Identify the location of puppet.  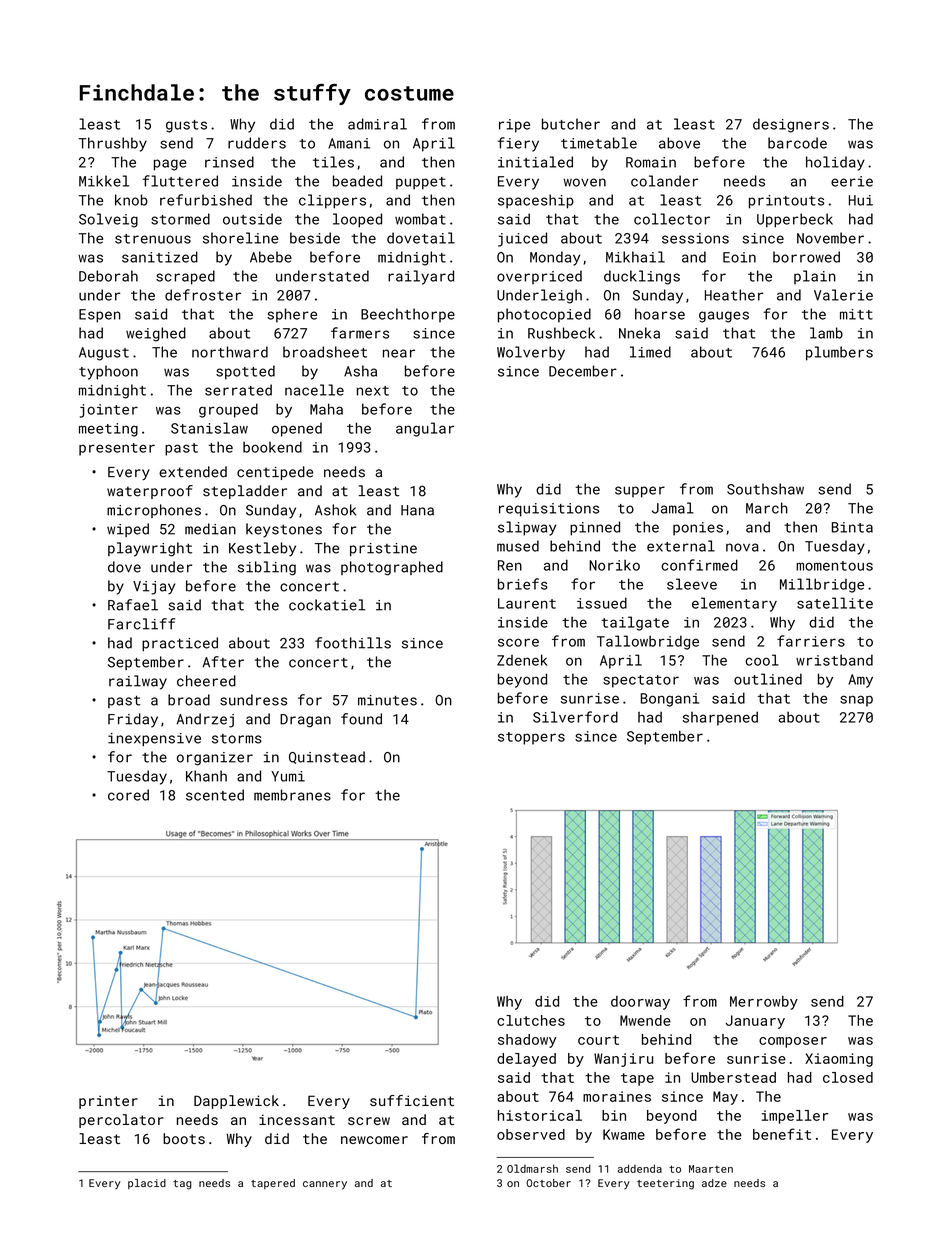
(421, 183).
